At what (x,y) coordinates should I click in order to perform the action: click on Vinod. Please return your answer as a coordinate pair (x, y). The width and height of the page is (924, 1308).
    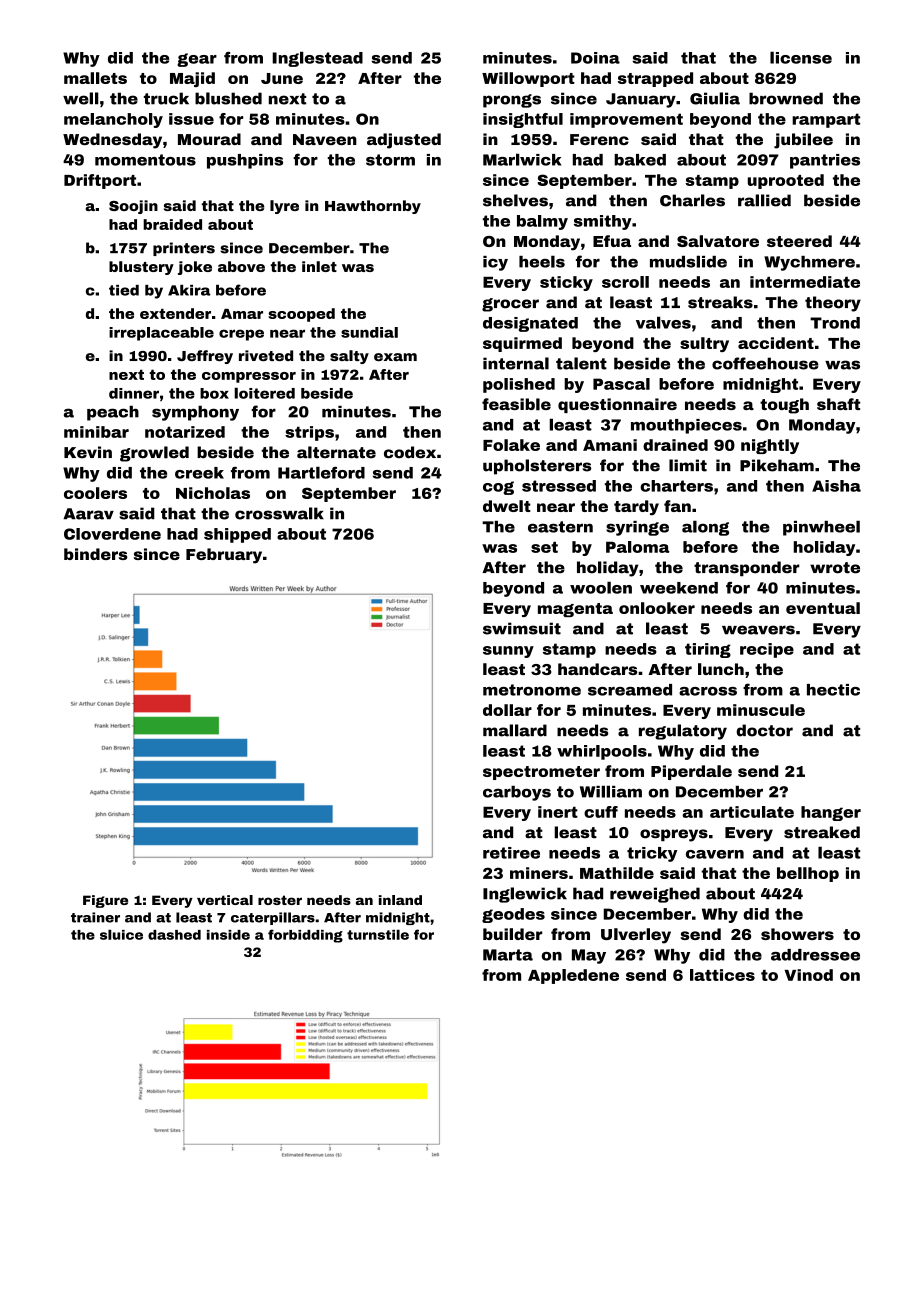
    Looking at the image, I should click on (808, 975).
